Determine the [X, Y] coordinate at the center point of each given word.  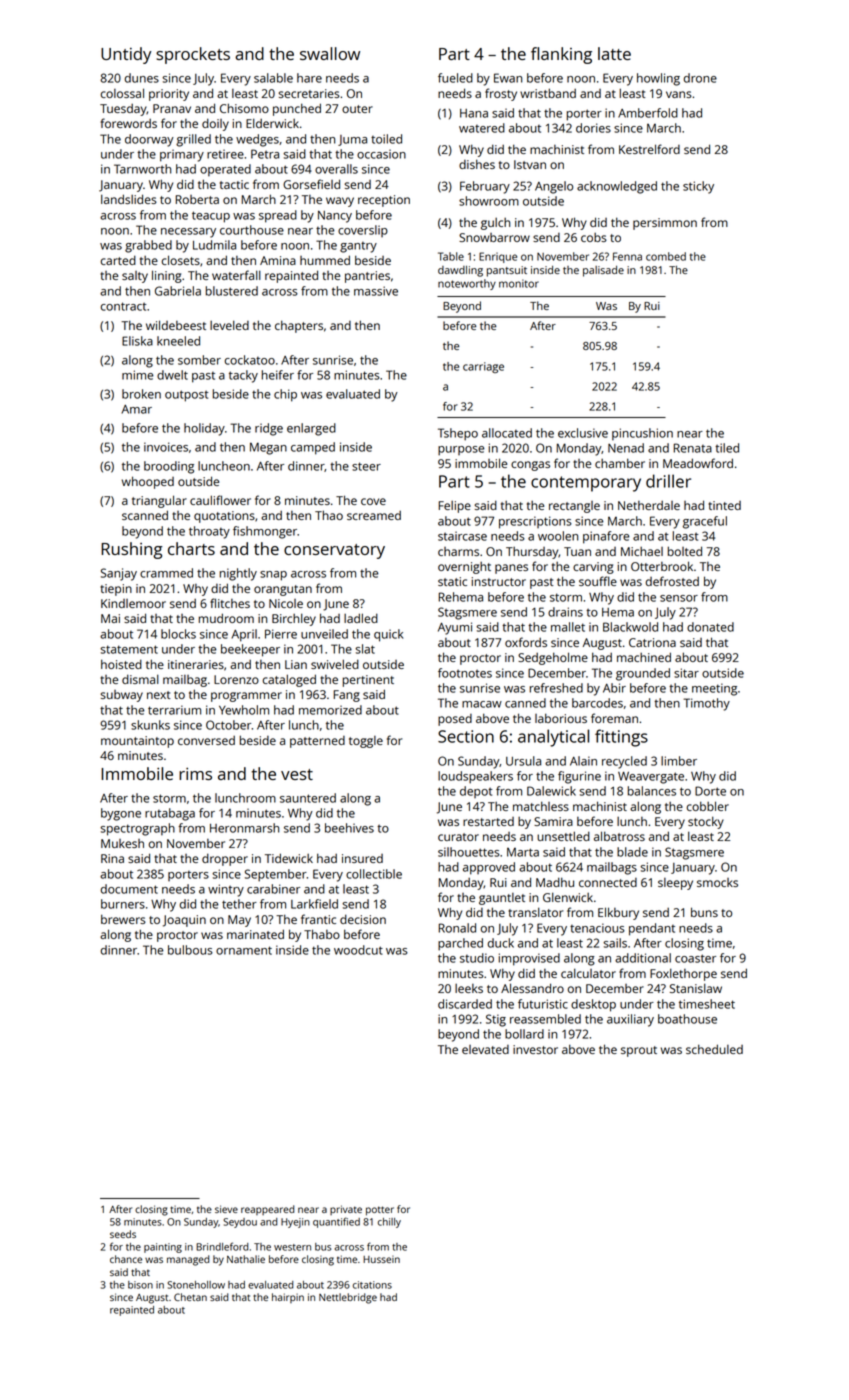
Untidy [126, 55]
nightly [238, 574]
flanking [561, 55]
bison [140, 1285]
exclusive [583, 433]
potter [380, 1211]
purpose [461, 451]
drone [700, 78]
